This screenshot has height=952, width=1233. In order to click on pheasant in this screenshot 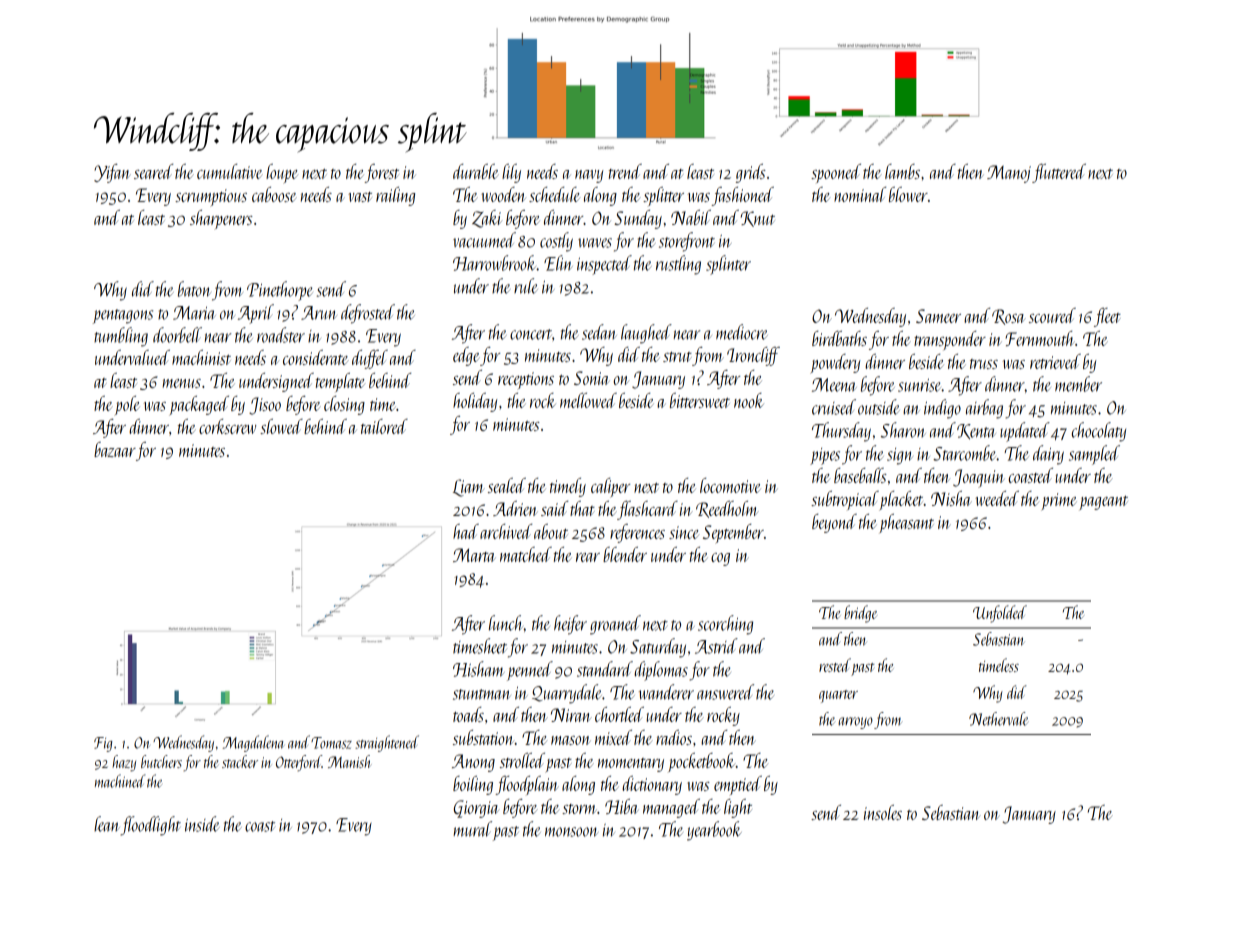, I will do `click(907, 523)`.
